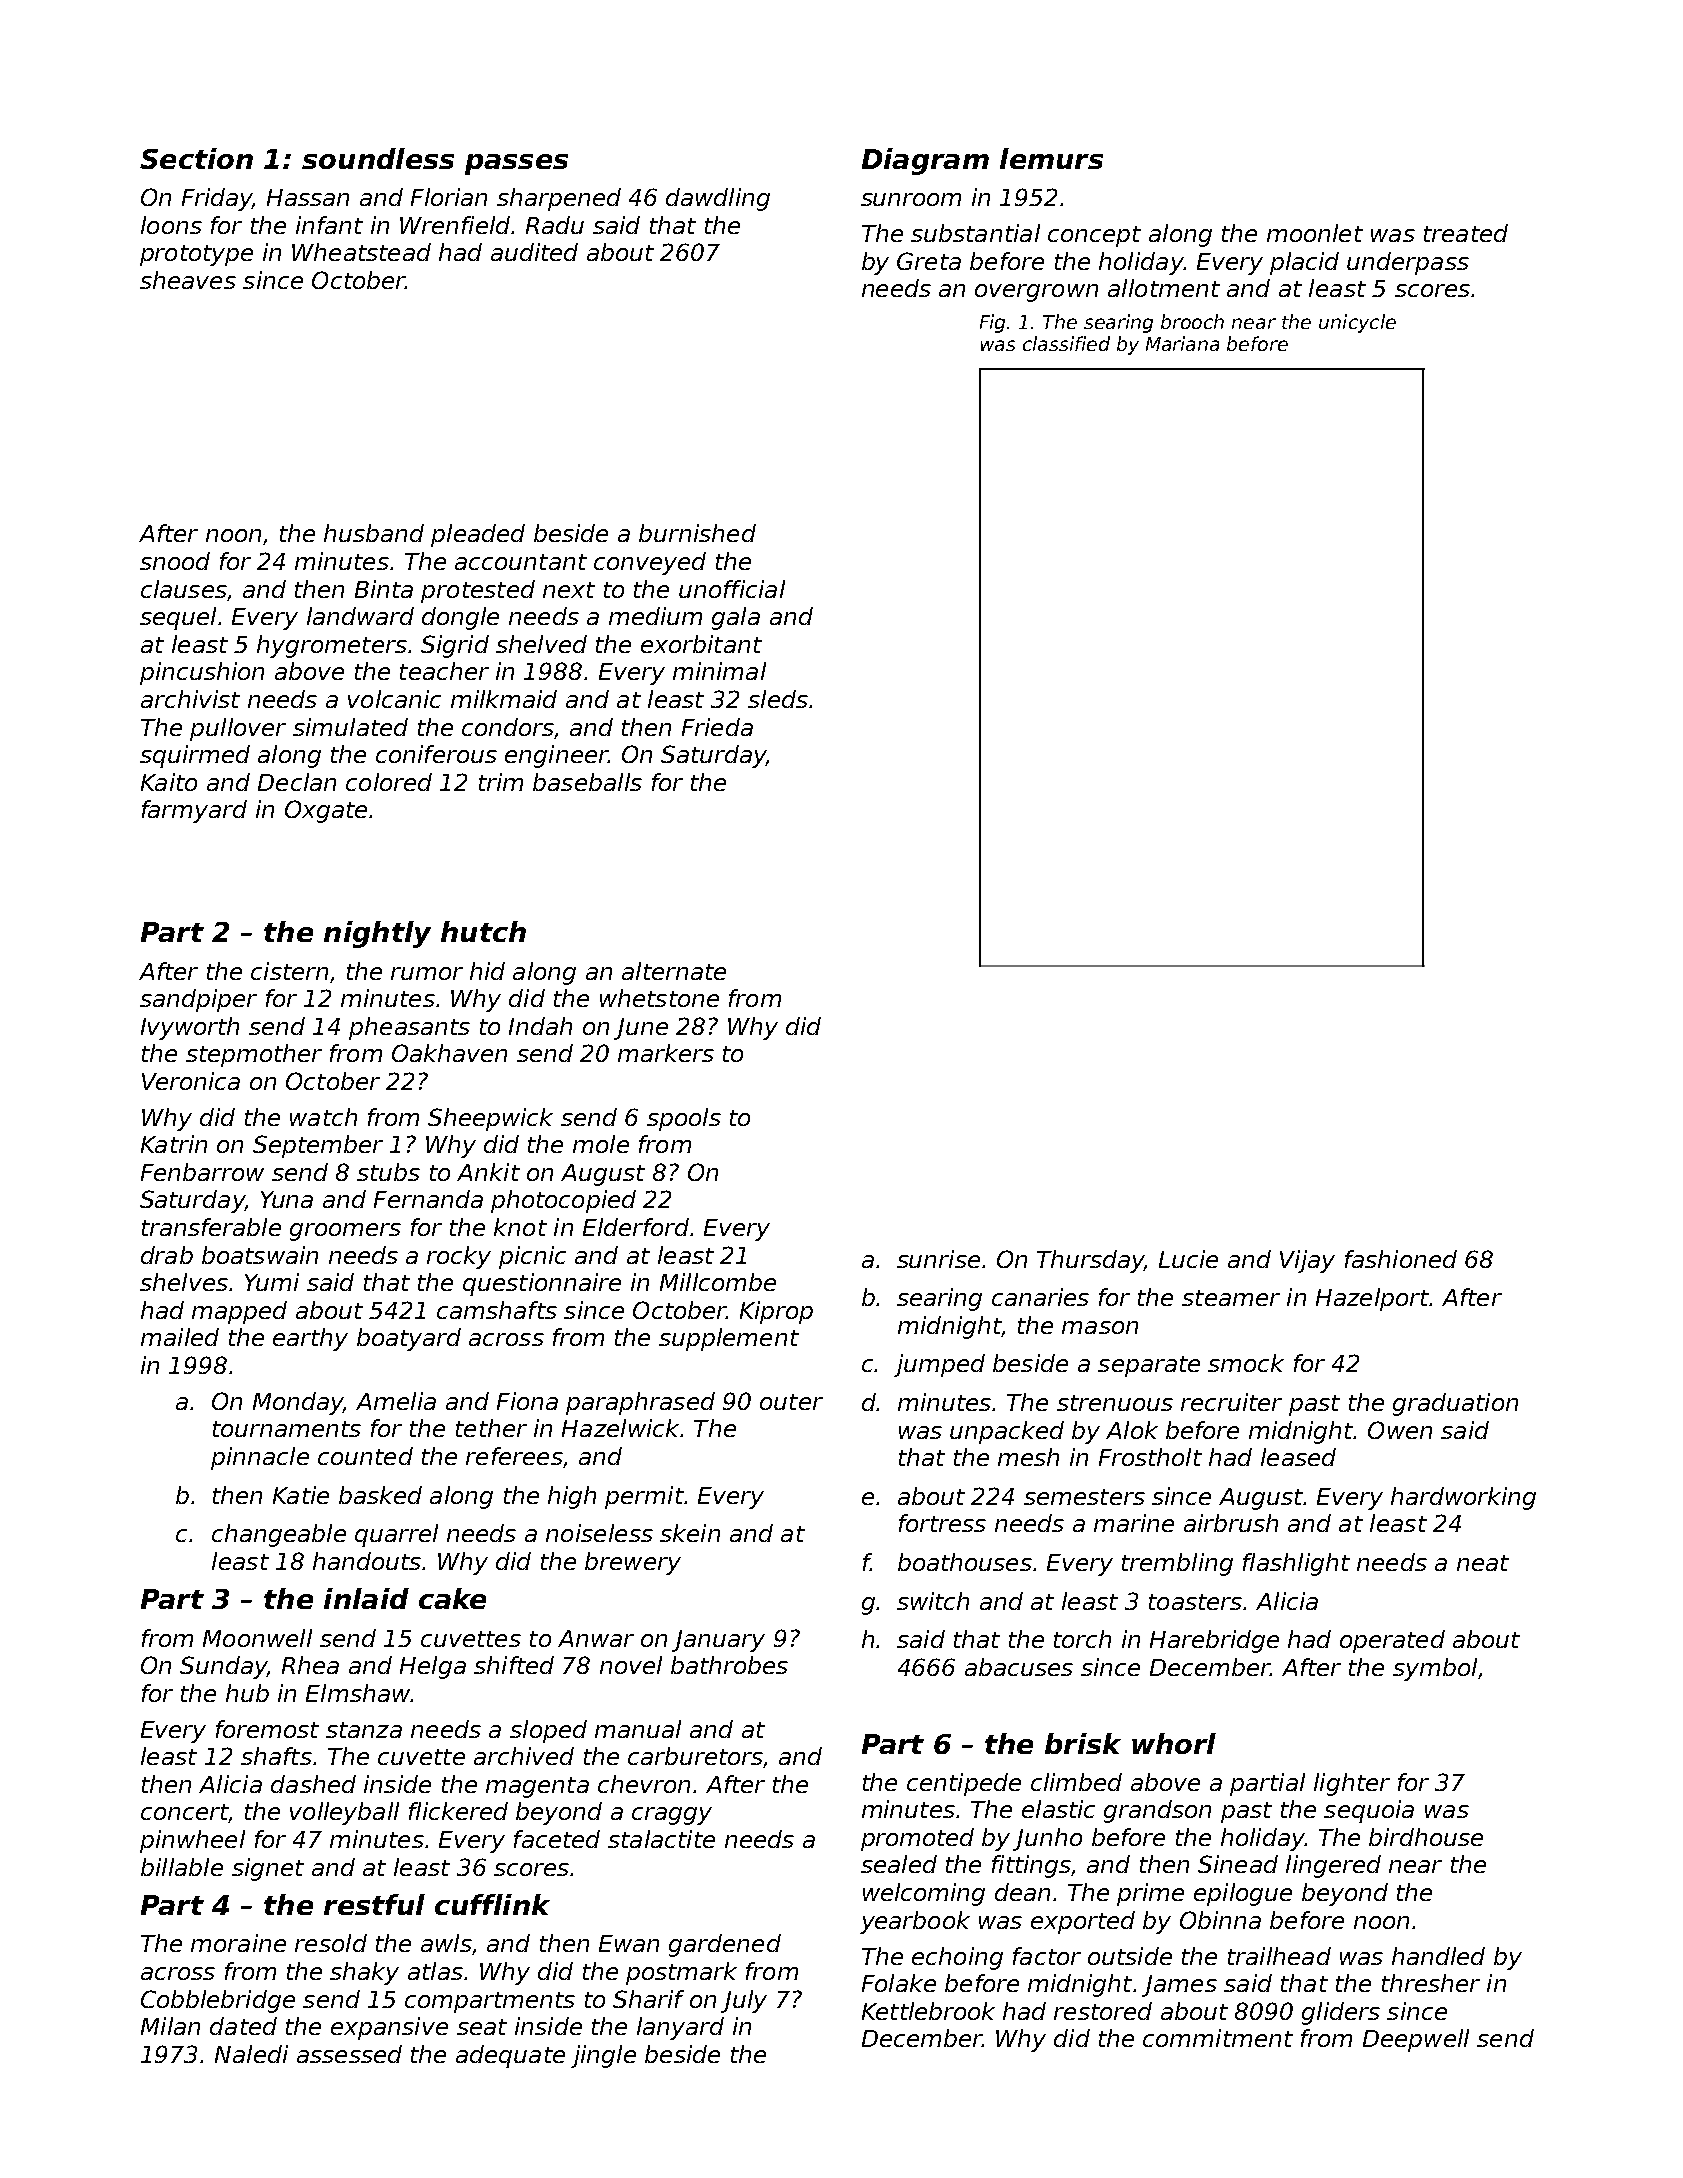  I want to click on July, so click(744, 2001).
